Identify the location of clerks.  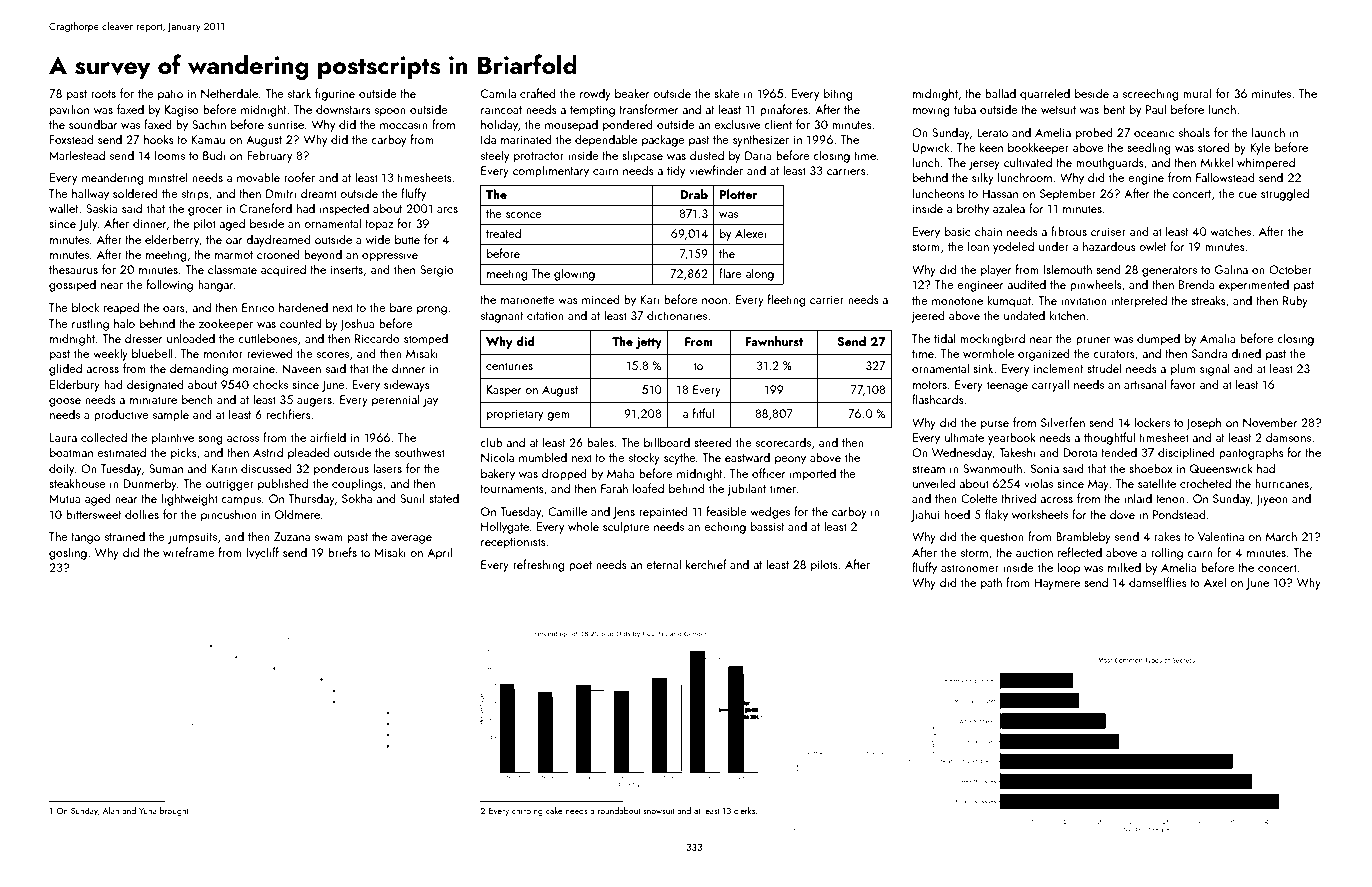
(744, 810).
